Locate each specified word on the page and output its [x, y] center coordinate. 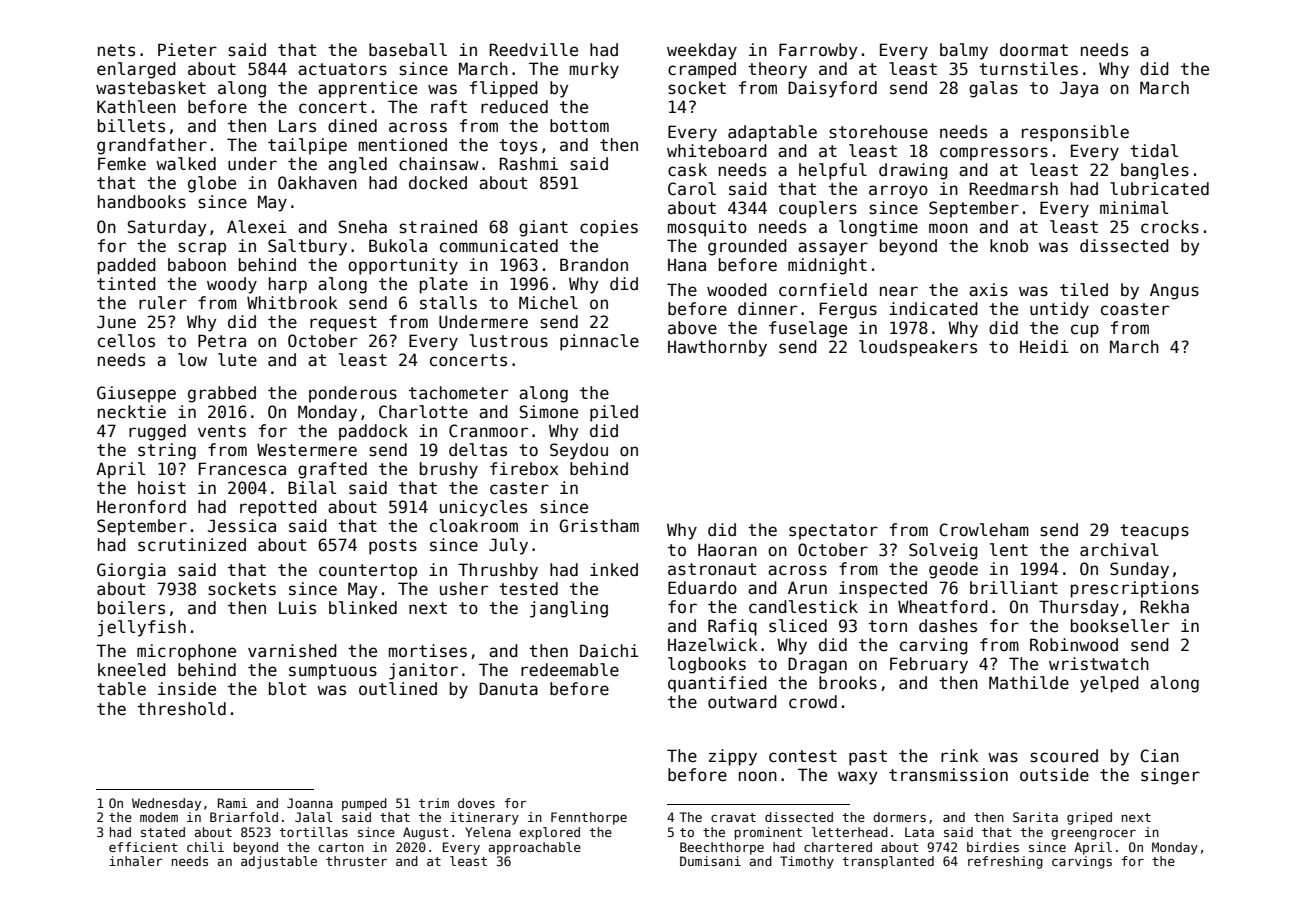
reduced [514, 107]
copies [609, 228]
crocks [1170, 227]
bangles [1155, 171]
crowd [813, 702]
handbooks [142, 202]
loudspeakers [918, 348]
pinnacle [599, 342]
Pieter [187, 50]
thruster [356, 861]
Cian [1159, 756]
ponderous [353, 394]
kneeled [132, 669]
